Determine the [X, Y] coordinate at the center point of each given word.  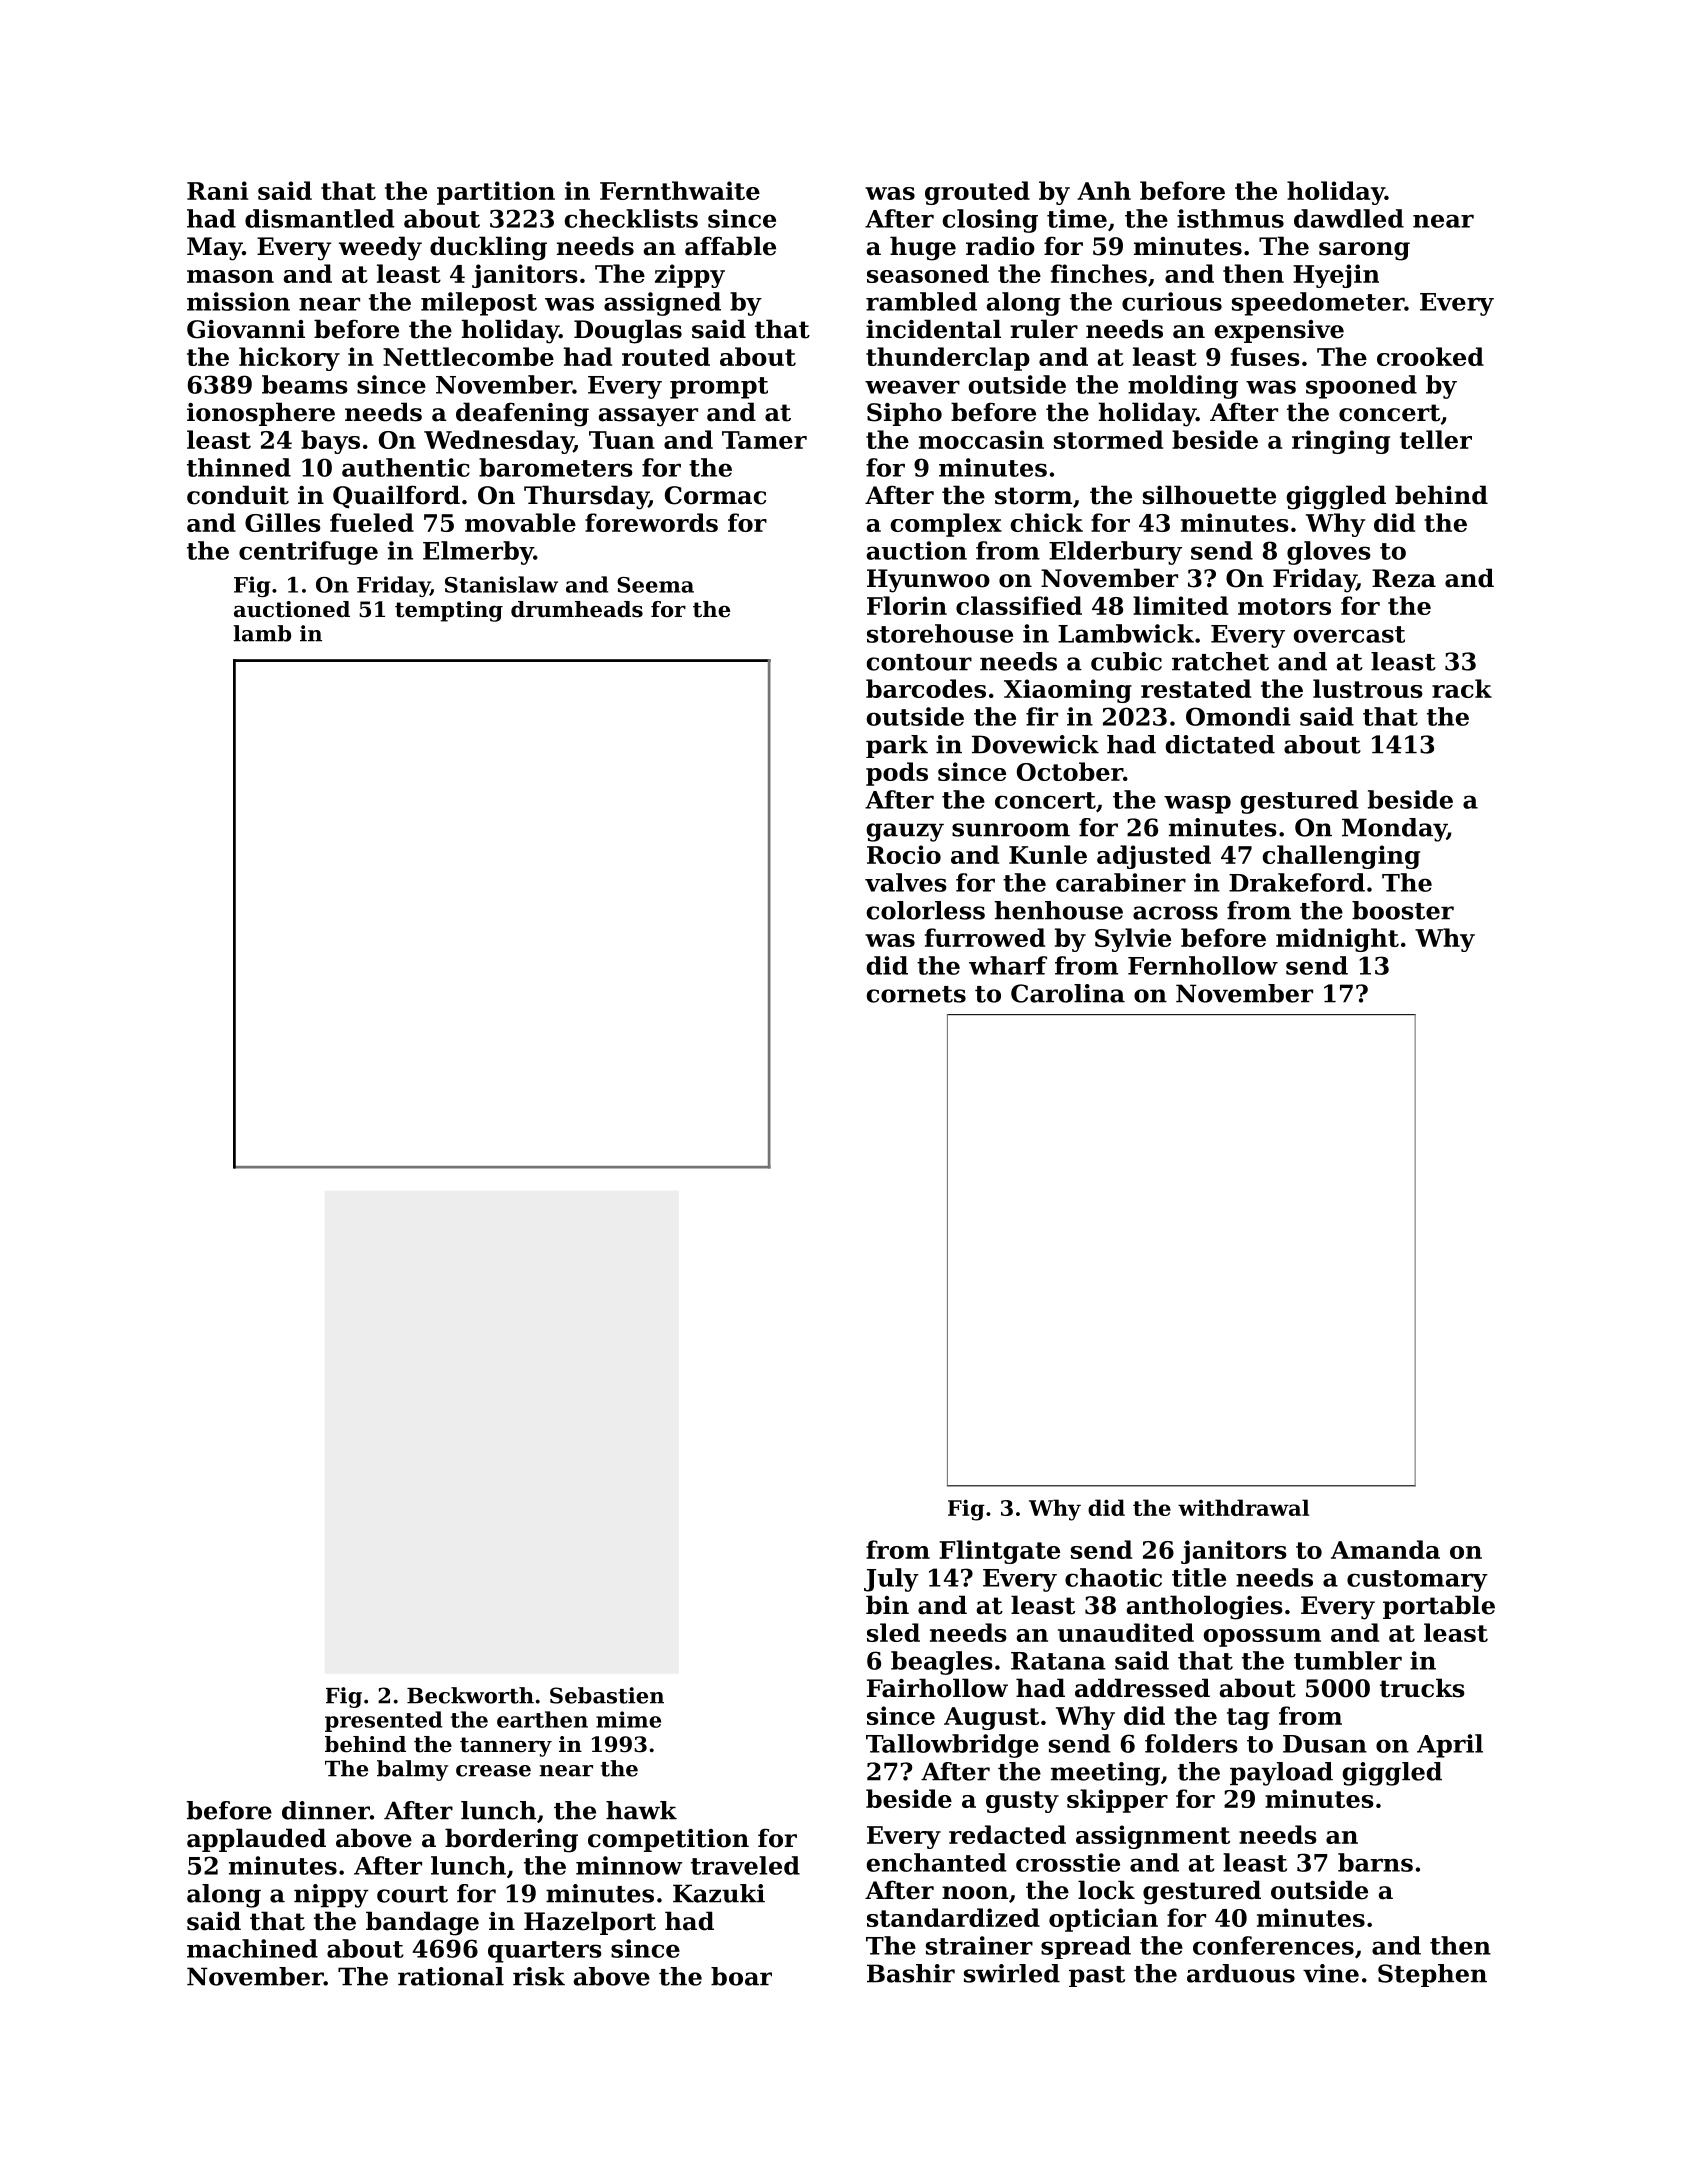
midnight [1337, 940]
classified [1019, 605]
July [891, 1580]
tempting [449, 611]
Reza [1404, 578]
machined [252, 1948]
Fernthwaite [680, 190]
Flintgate [999, 1552]
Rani [217, 190]
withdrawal [1243, 1507]
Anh [1104, 190]
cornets [916, 994]
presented [383, 1721]
